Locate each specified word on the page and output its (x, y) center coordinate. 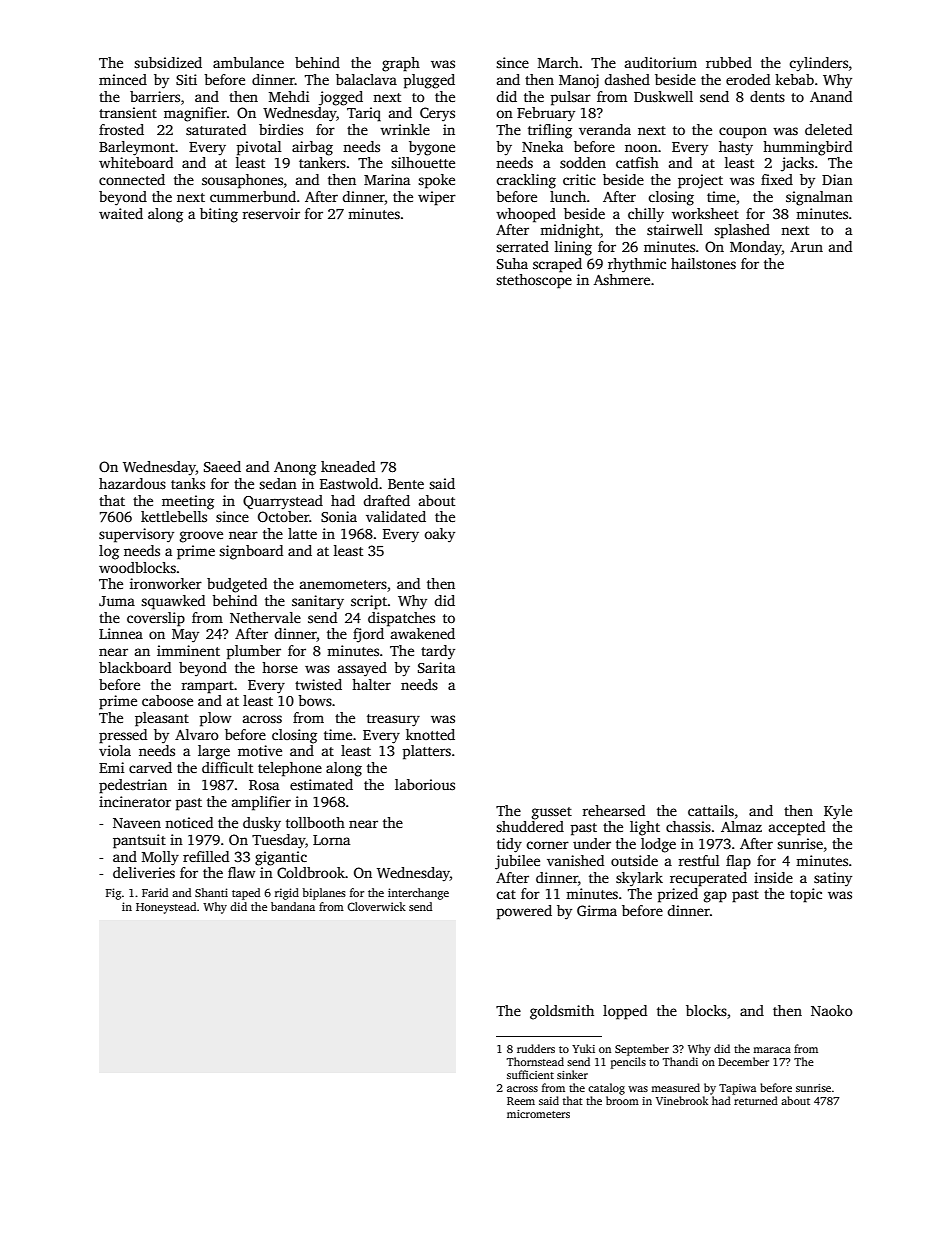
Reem (521, 1101)
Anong (295, 469)
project (700, 181)
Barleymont (137, 148)
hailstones (703, 263)
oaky (439, 535)
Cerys (437, 114)
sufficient (530, 1074)
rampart (208, 687)
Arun (806, 247)
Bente (406, 484)
